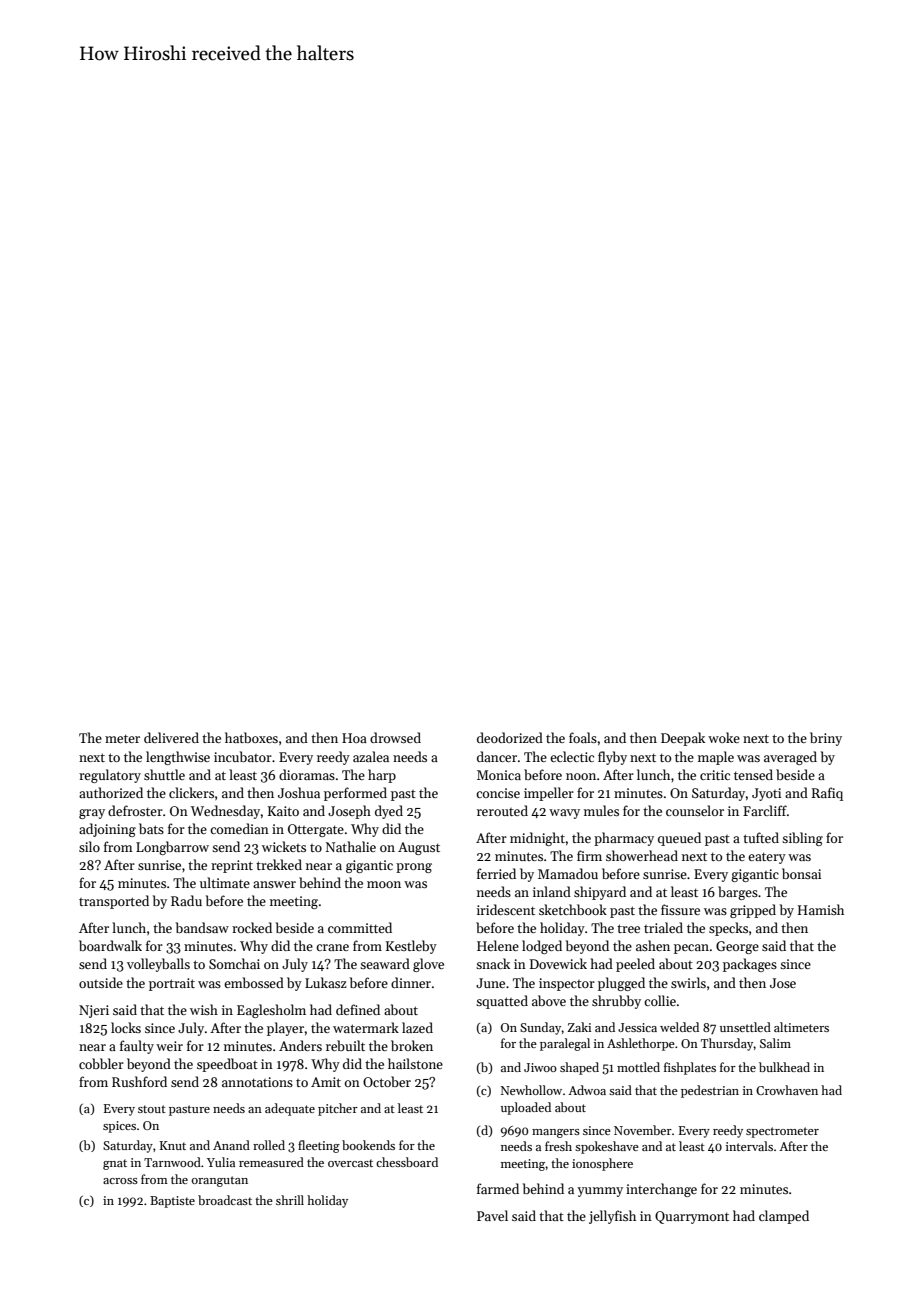  Describe the element at coordinates (299, 792) in the page. I see `Joshua` at that location.
